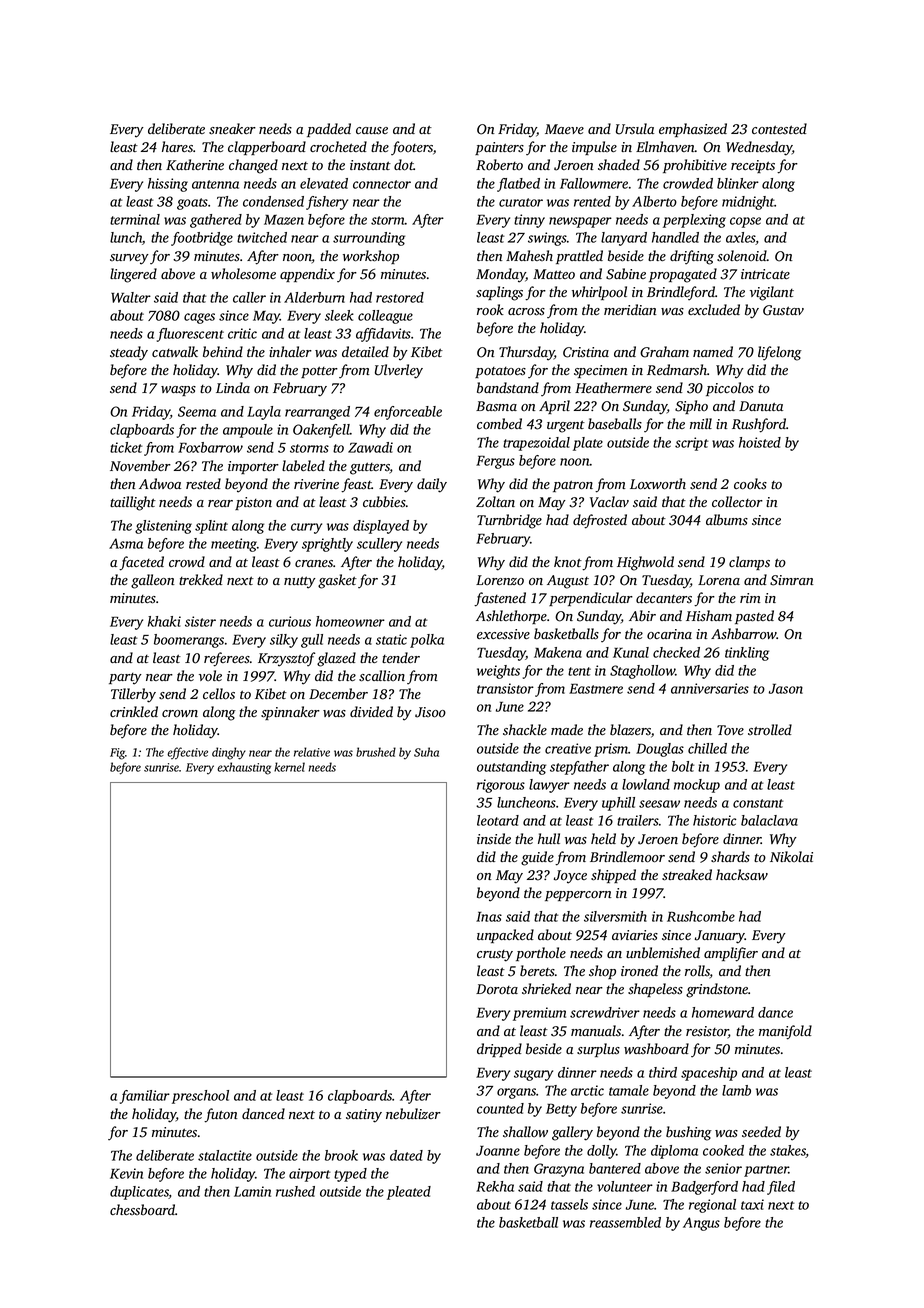  What do you see at coordinates (539, 1014) in the screenshot?
I see `premium` at bounding box center [539, 1014].
